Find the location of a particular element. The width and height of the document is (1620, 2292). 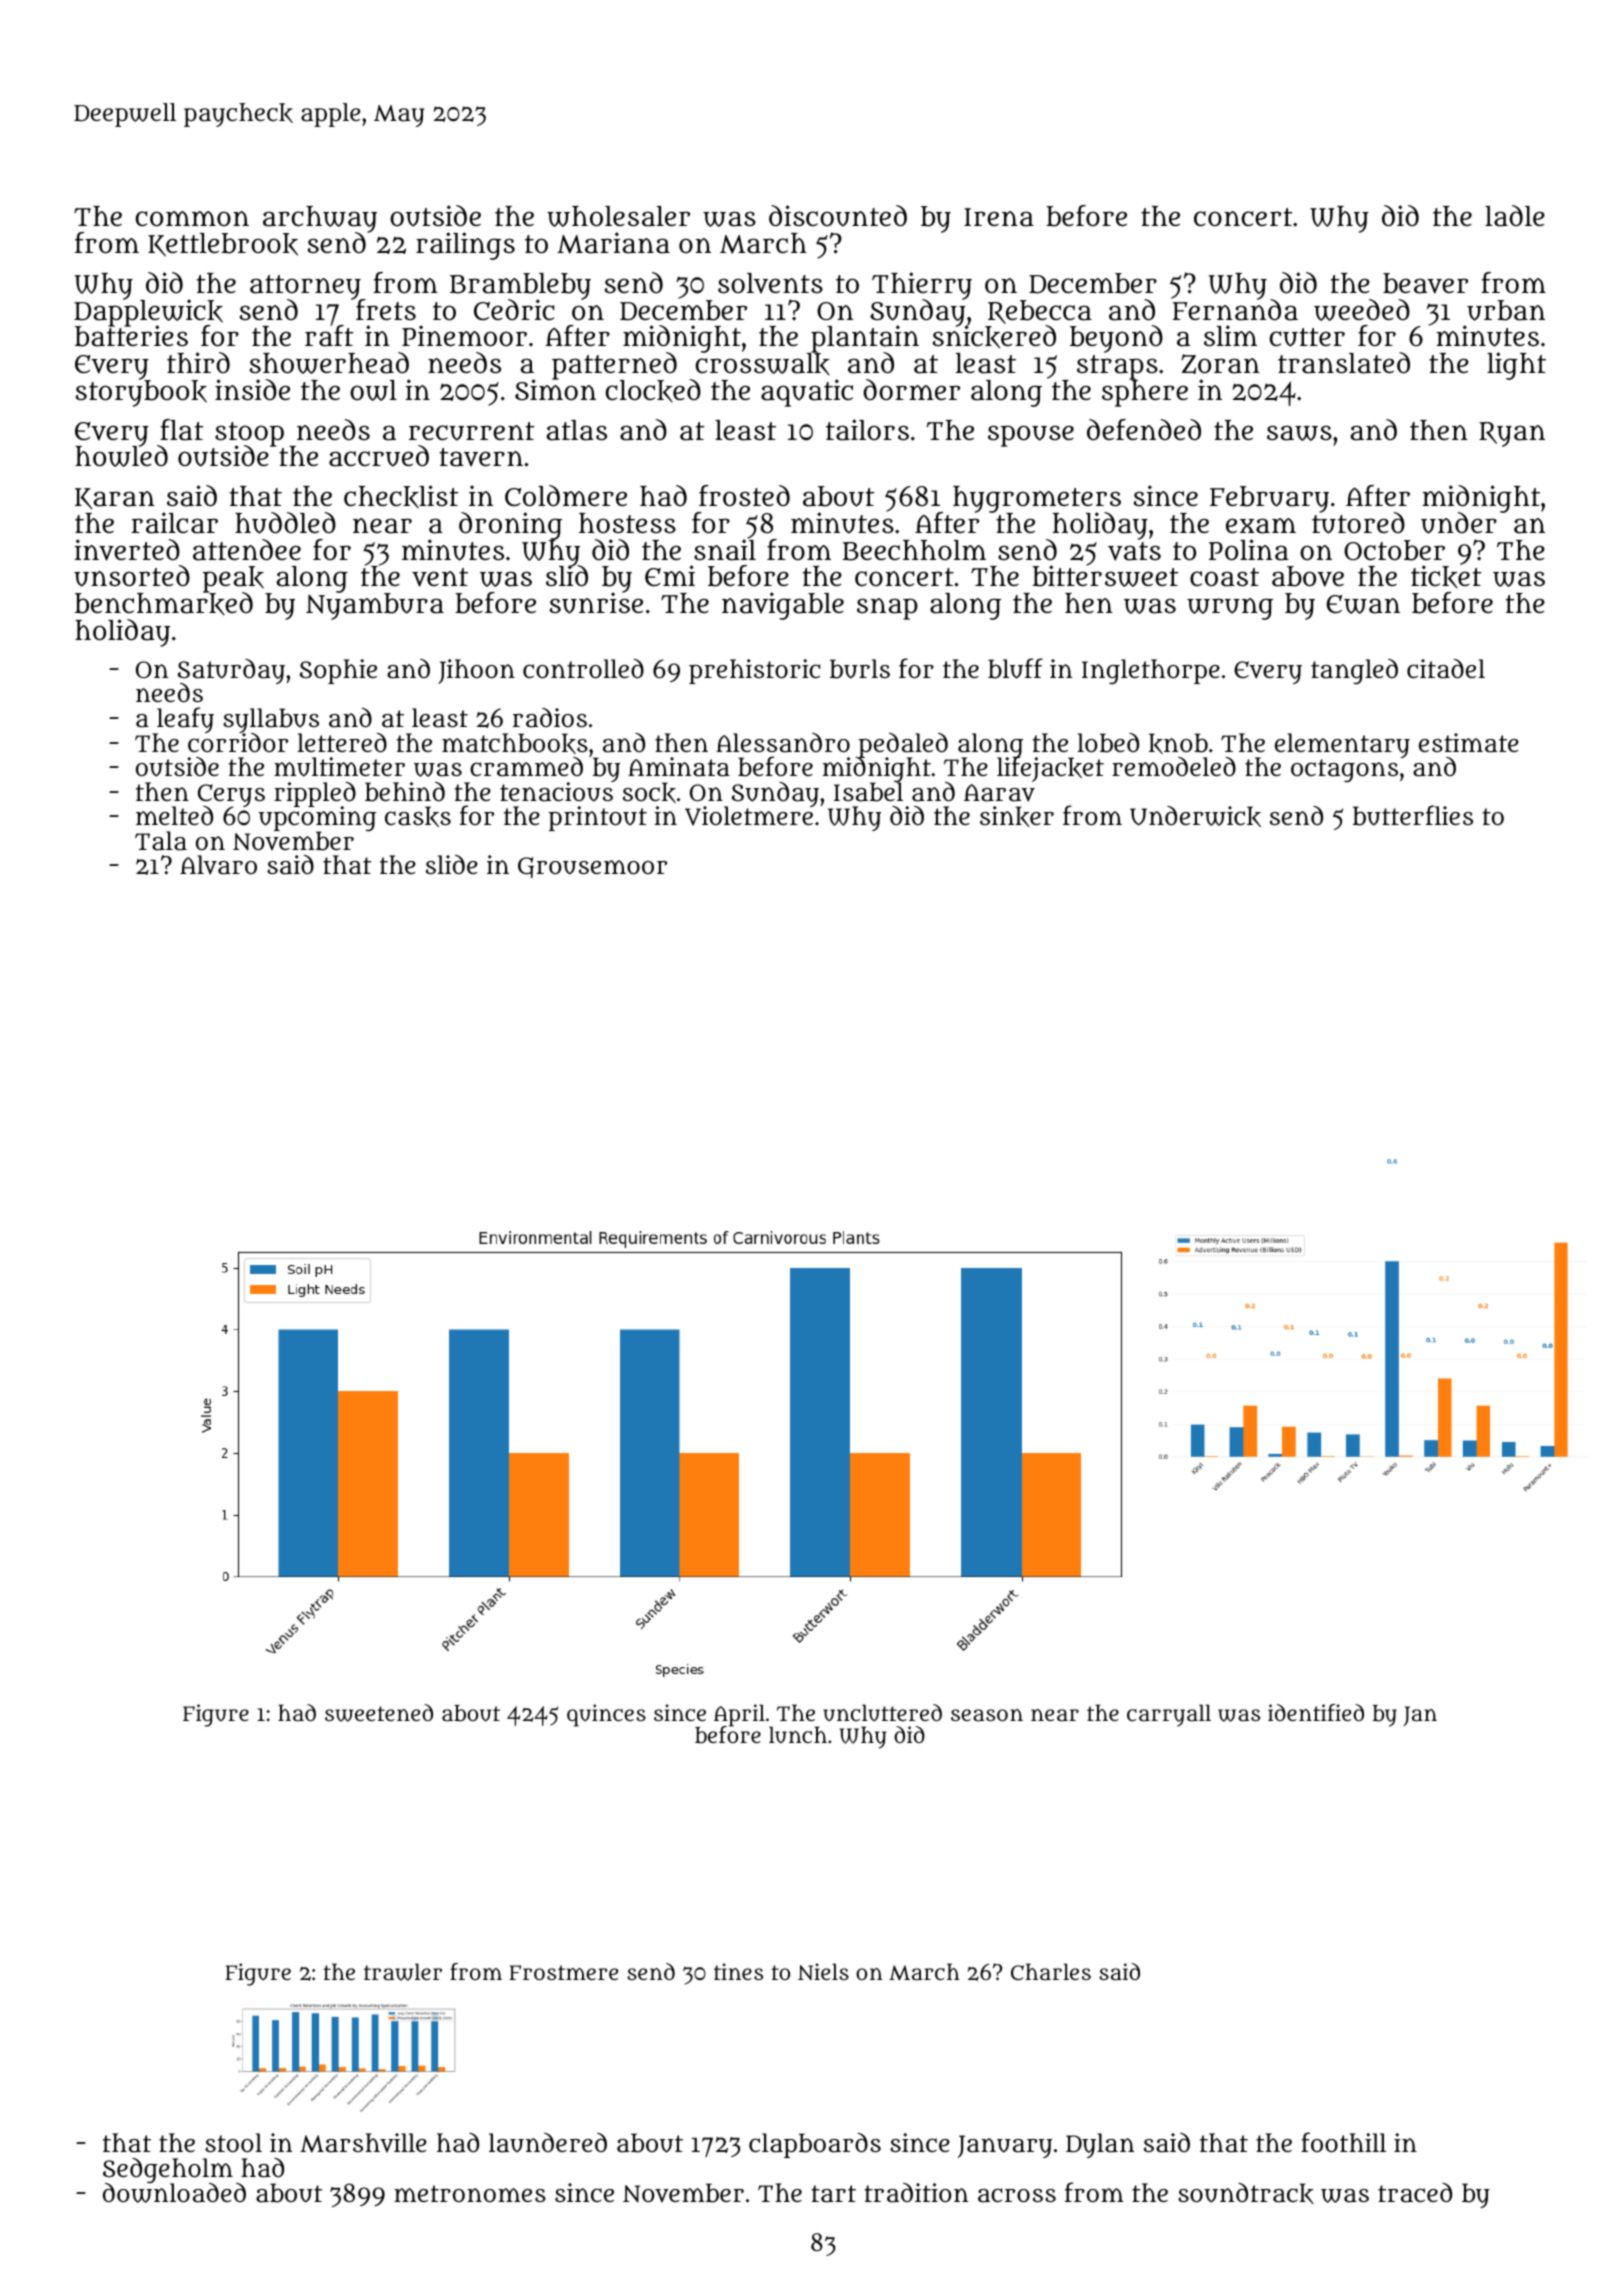

archway is located at coordinates (320, 219).
